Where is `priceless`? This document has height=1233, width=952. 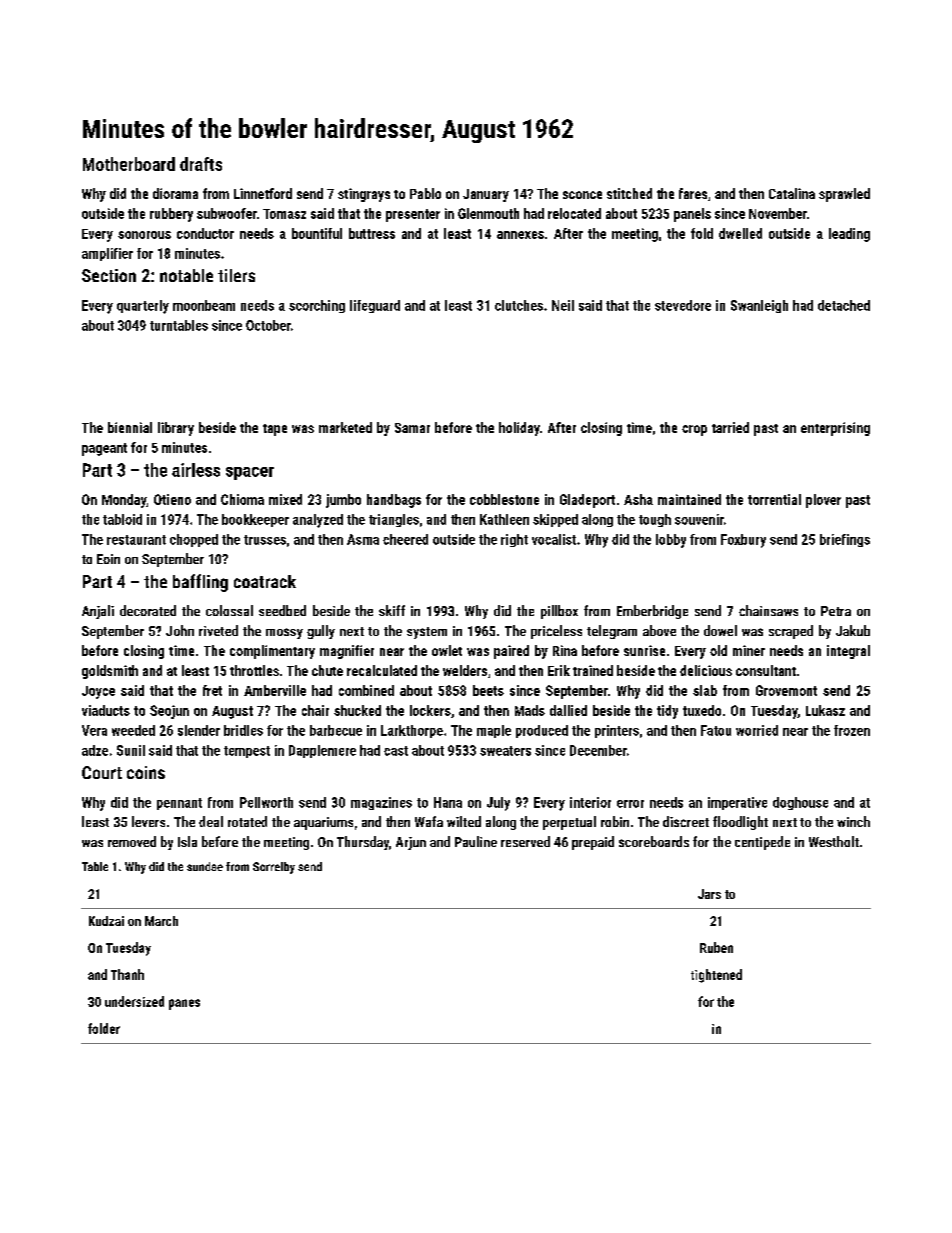 priceless is located at coordinates (556, 632).
